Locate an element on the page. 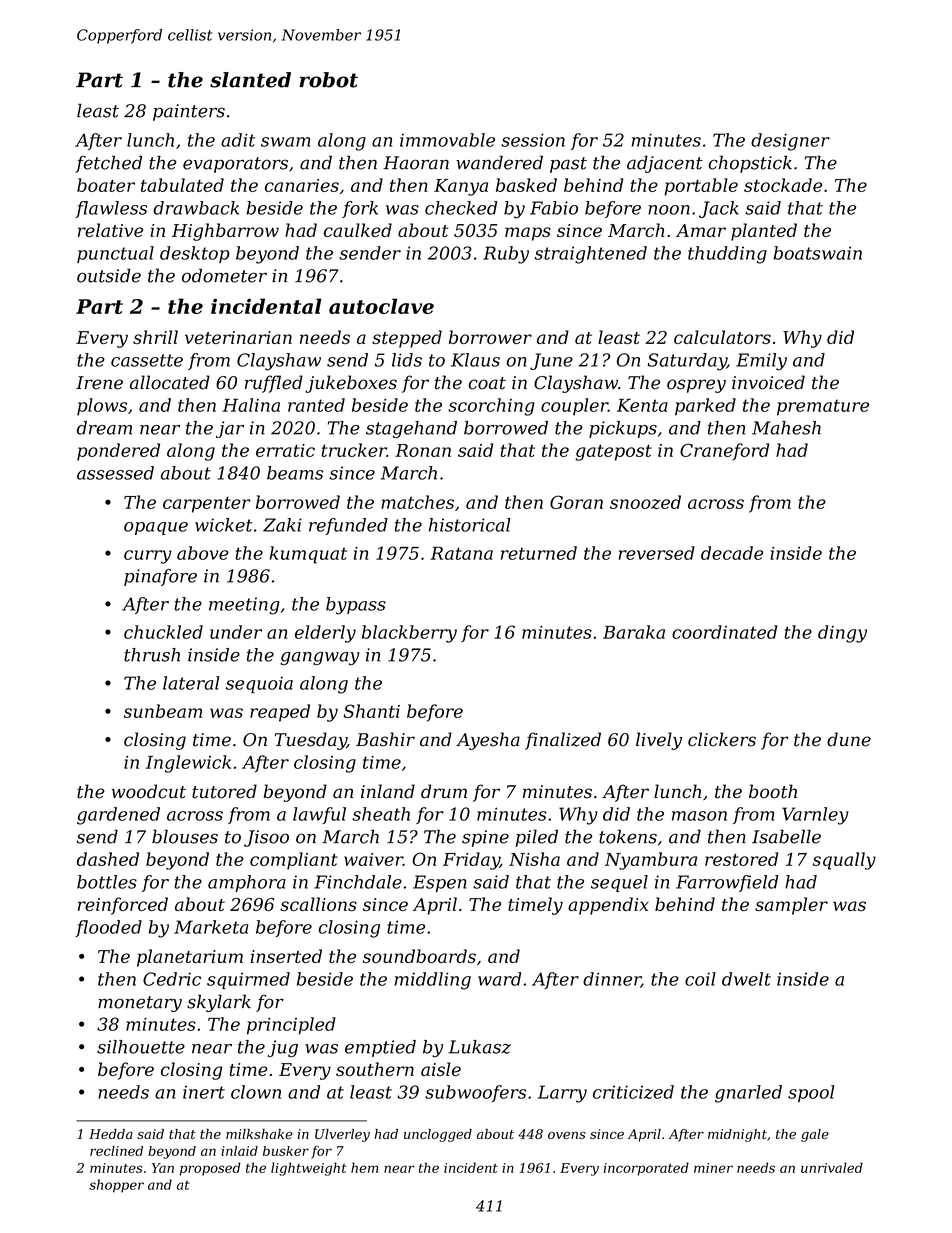 The image size is (952, 1233). slanted is located at coordinates (250, 80).
